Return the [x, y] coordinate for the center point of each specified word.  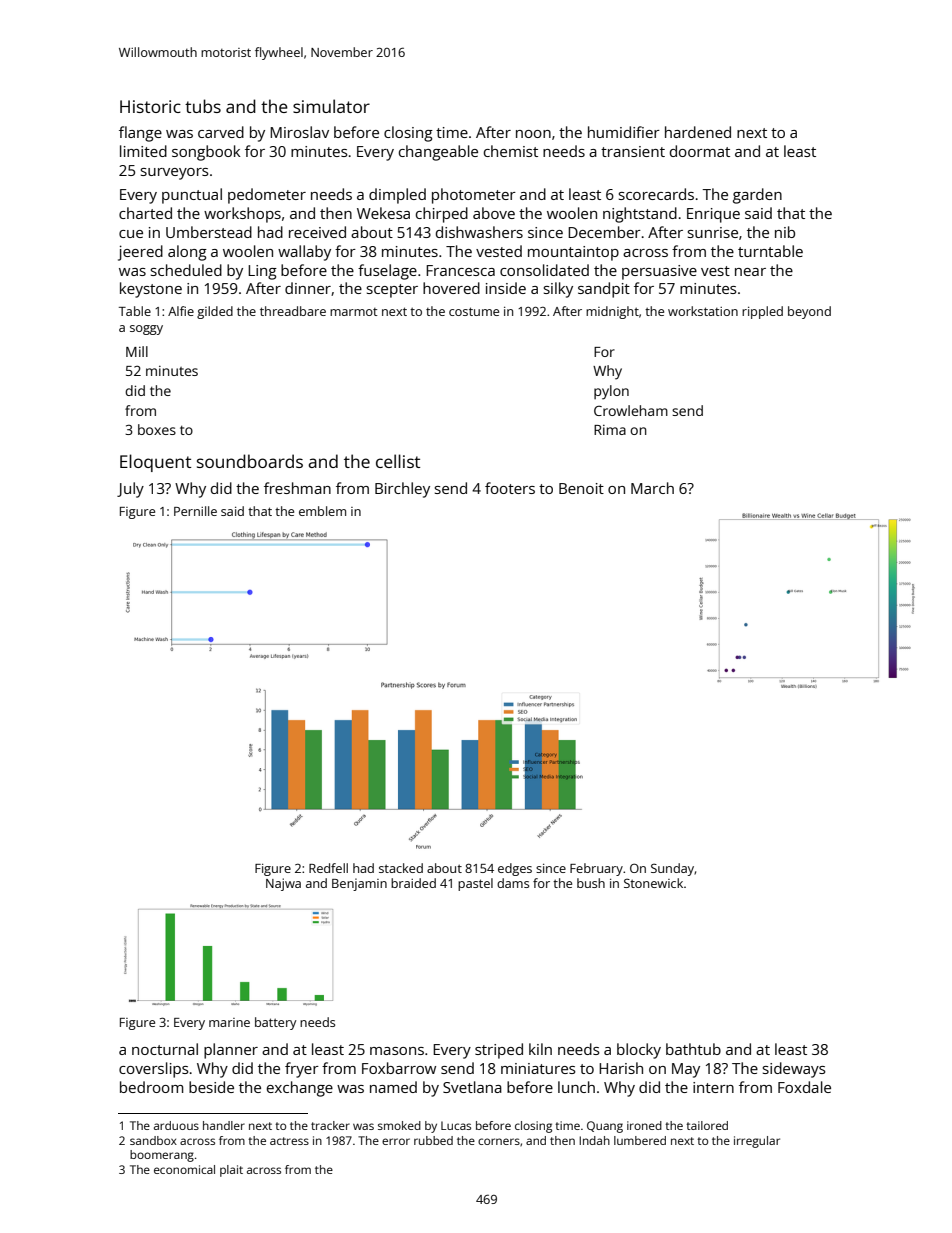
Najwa [283, 884]
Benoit [581, 488]
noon [533, 134]
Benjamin [359, 884]
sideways [794, 1070]
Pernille [195, 511]
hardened [698, 132]
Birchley [402, 490]
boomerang [162, 1156]
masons [397, 1051]
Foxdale [804, 1087]
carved [221, 132]
